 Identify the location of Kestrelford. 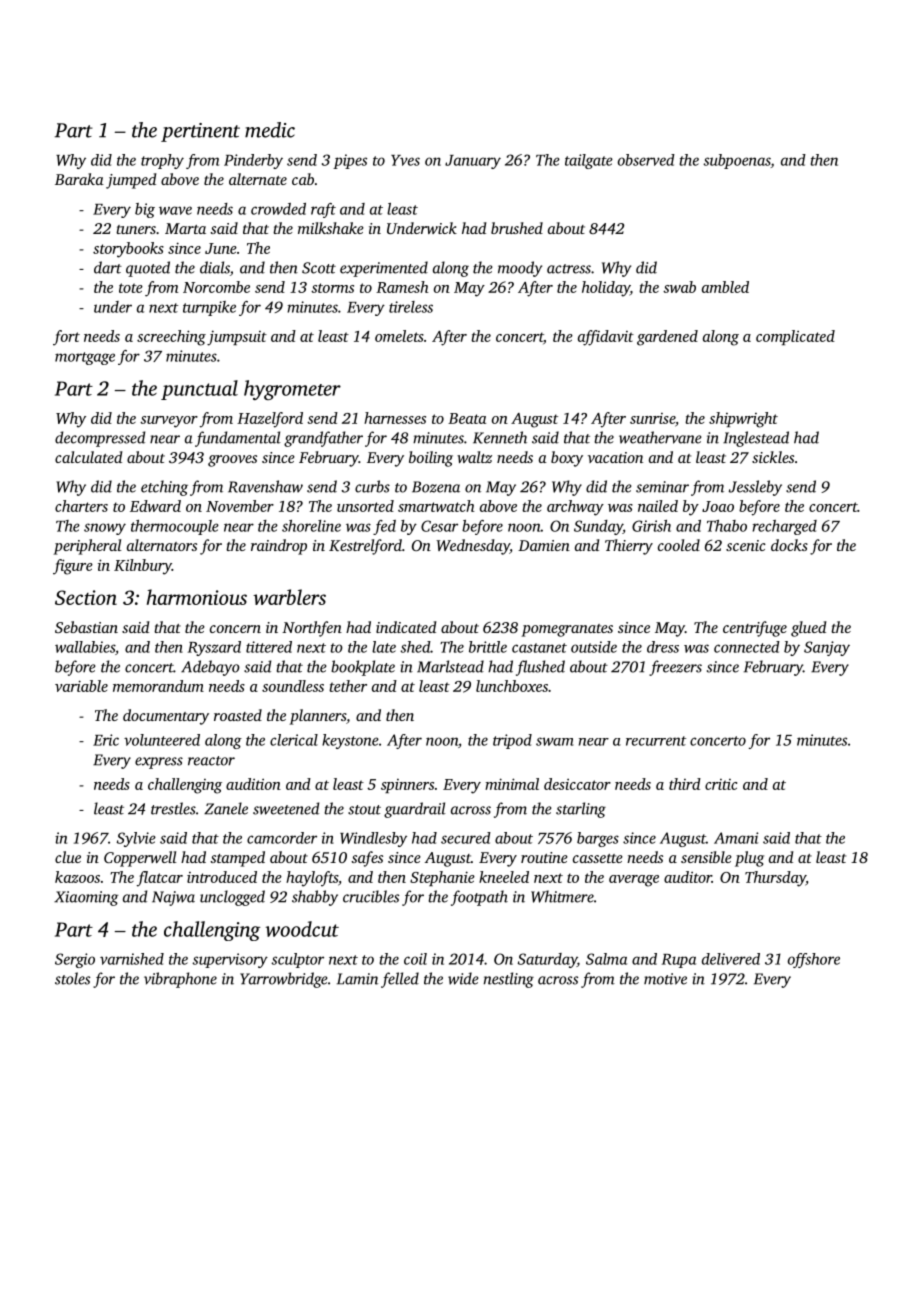
(365, 547).
